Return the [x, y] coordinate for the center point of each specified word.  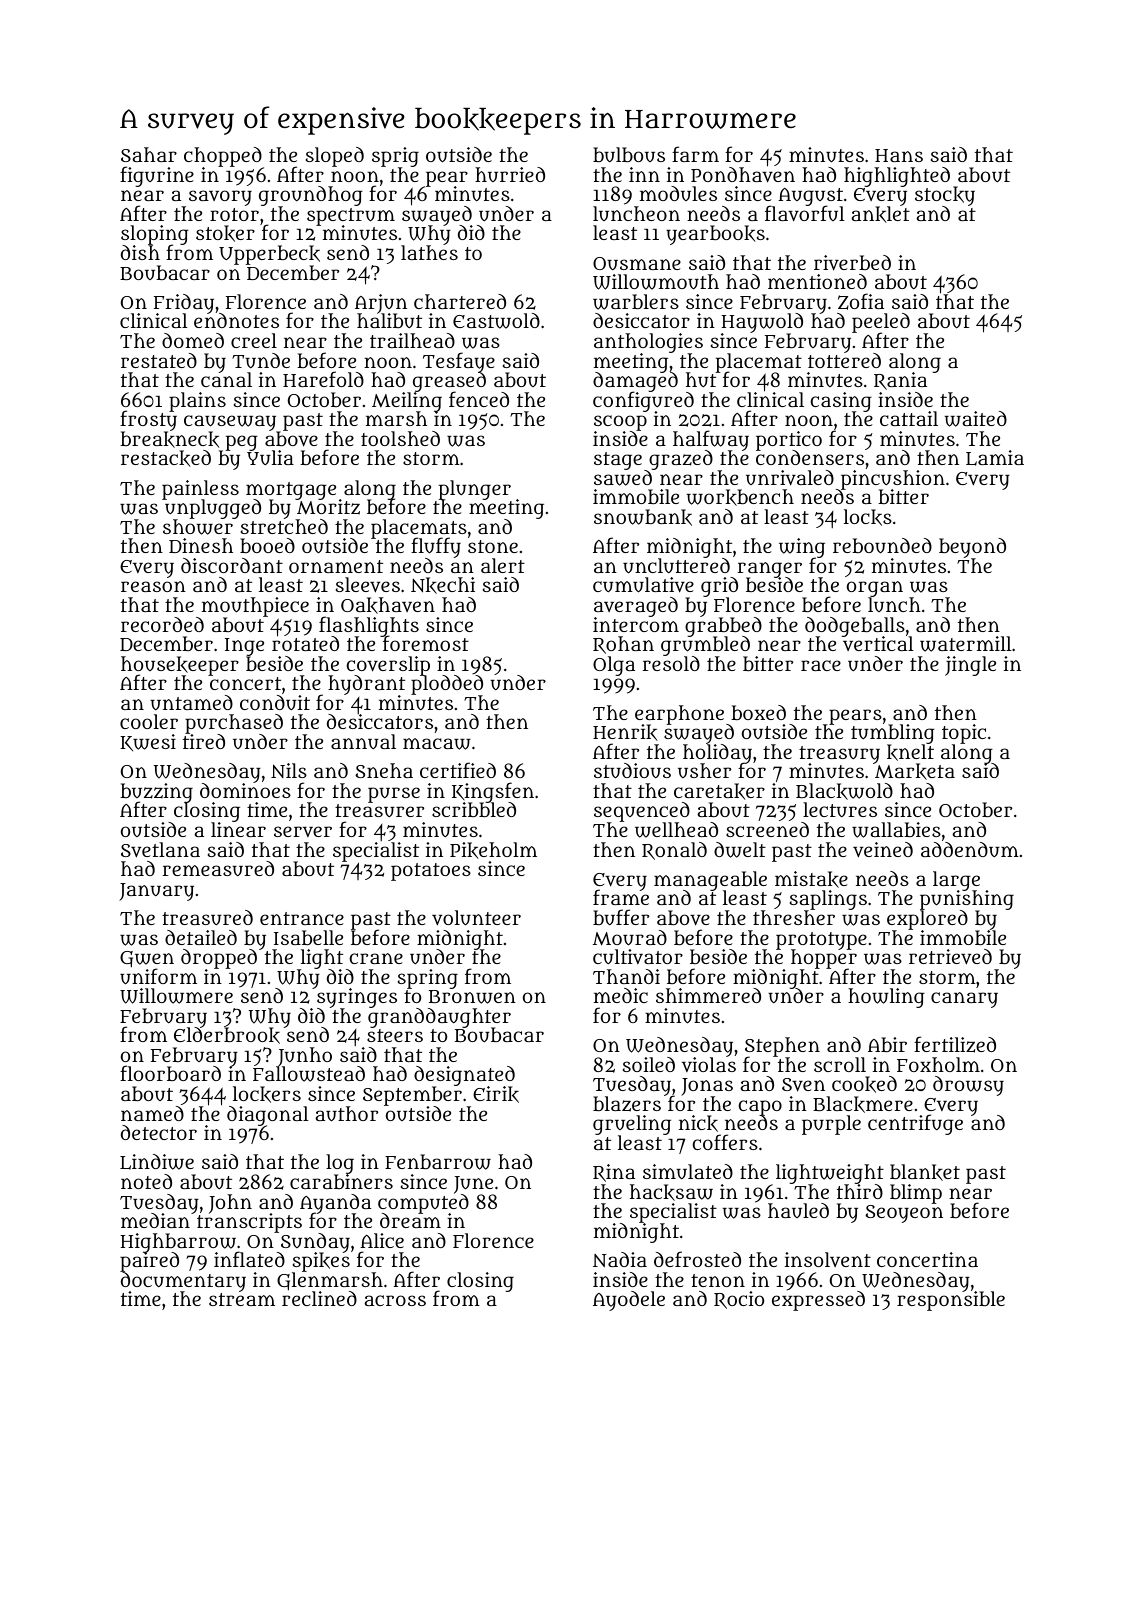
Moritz [328, 507]
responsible [951, 1301]
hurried [510, 174]
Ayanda [335, 1204]
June [473, 1185]
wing [802, 548]
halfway [711, 440]
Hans [899, 155]
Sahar [149, 154]
